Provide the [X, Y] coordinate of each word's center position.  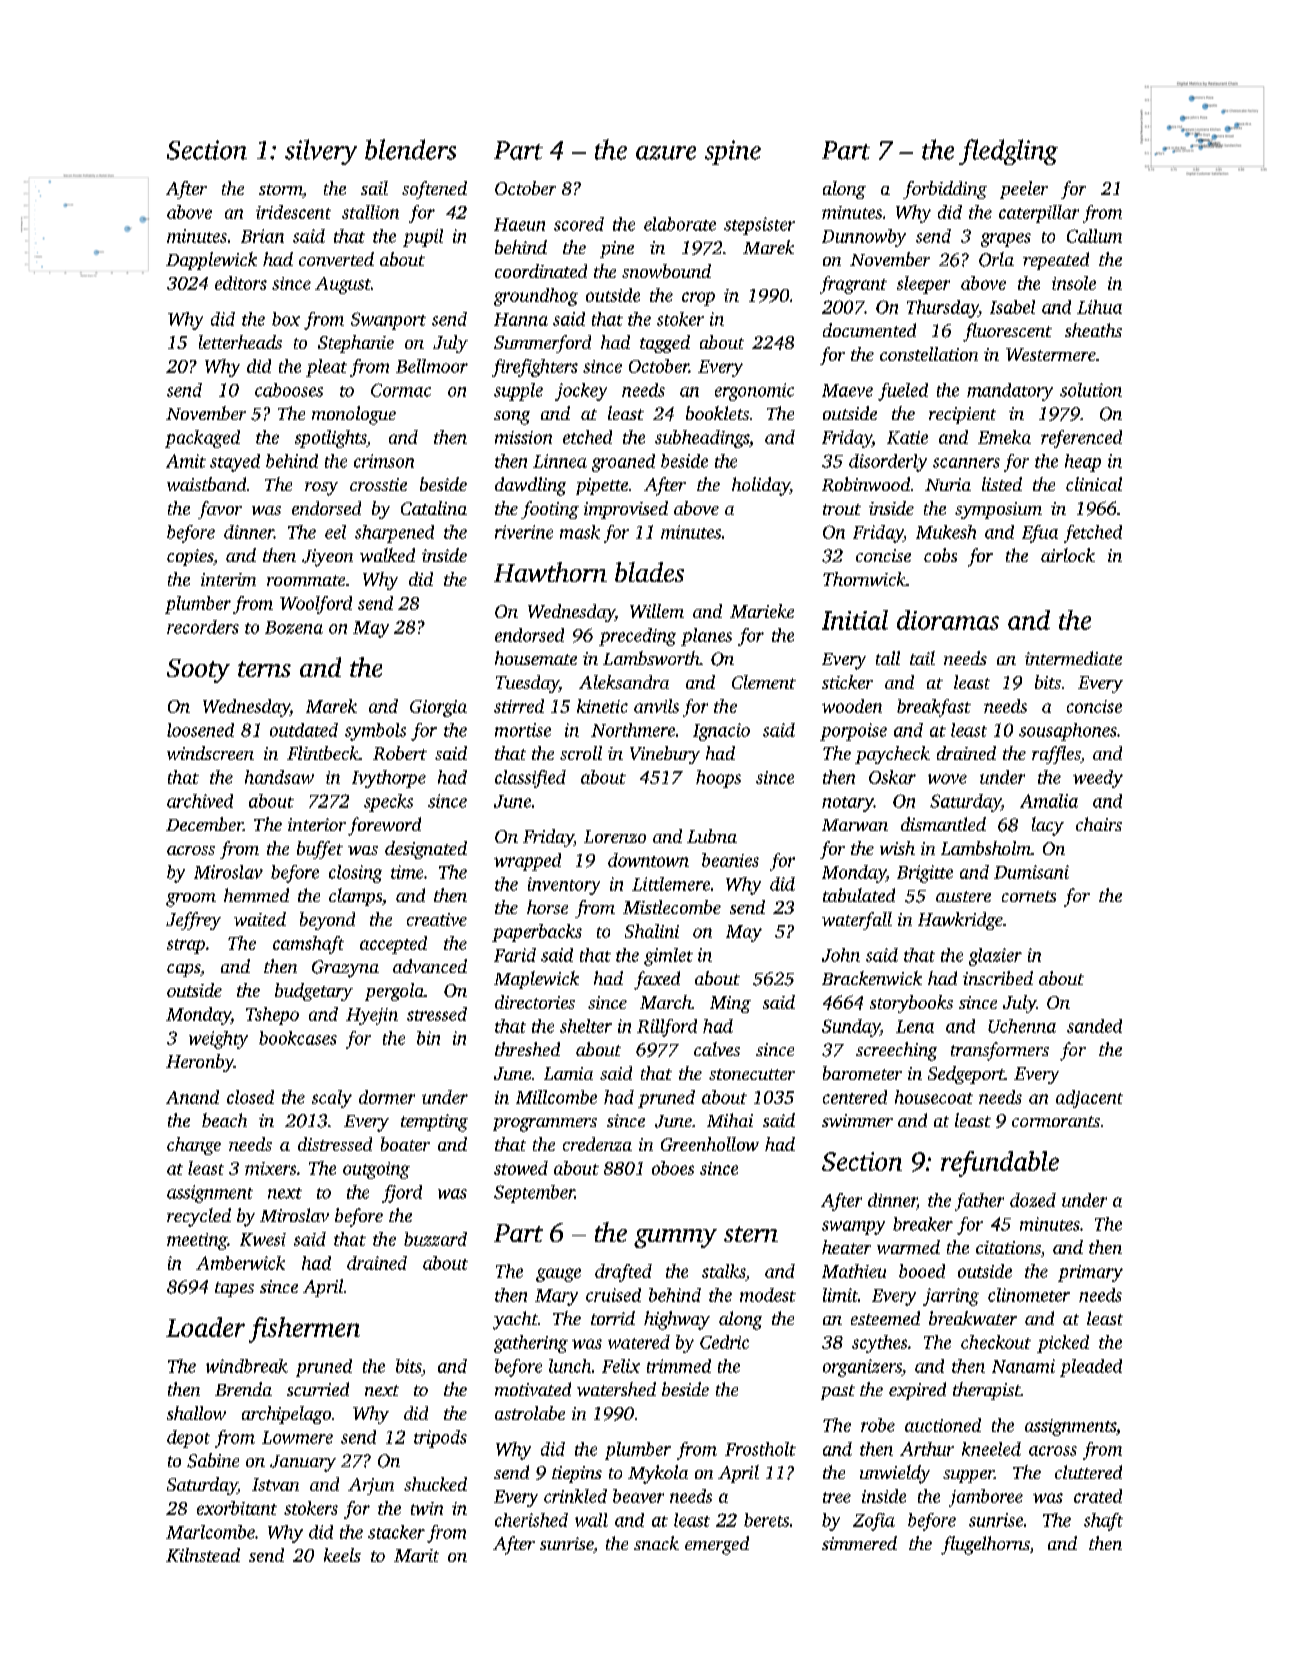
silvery [321, 152]
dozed [1033, 1200]
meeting [197, 1241]
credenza [597, 1144]
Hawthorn [550, 572]
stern [751, 1234]
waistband [206, 484]
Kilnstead [203, 1555]
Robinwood [866, 484]
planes [706, 637]
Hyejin [372, 1016]
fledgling [1008, 152]
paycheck [892, 755]
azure [666, 153]
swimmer [857, 1120]
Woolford [316, 605]
